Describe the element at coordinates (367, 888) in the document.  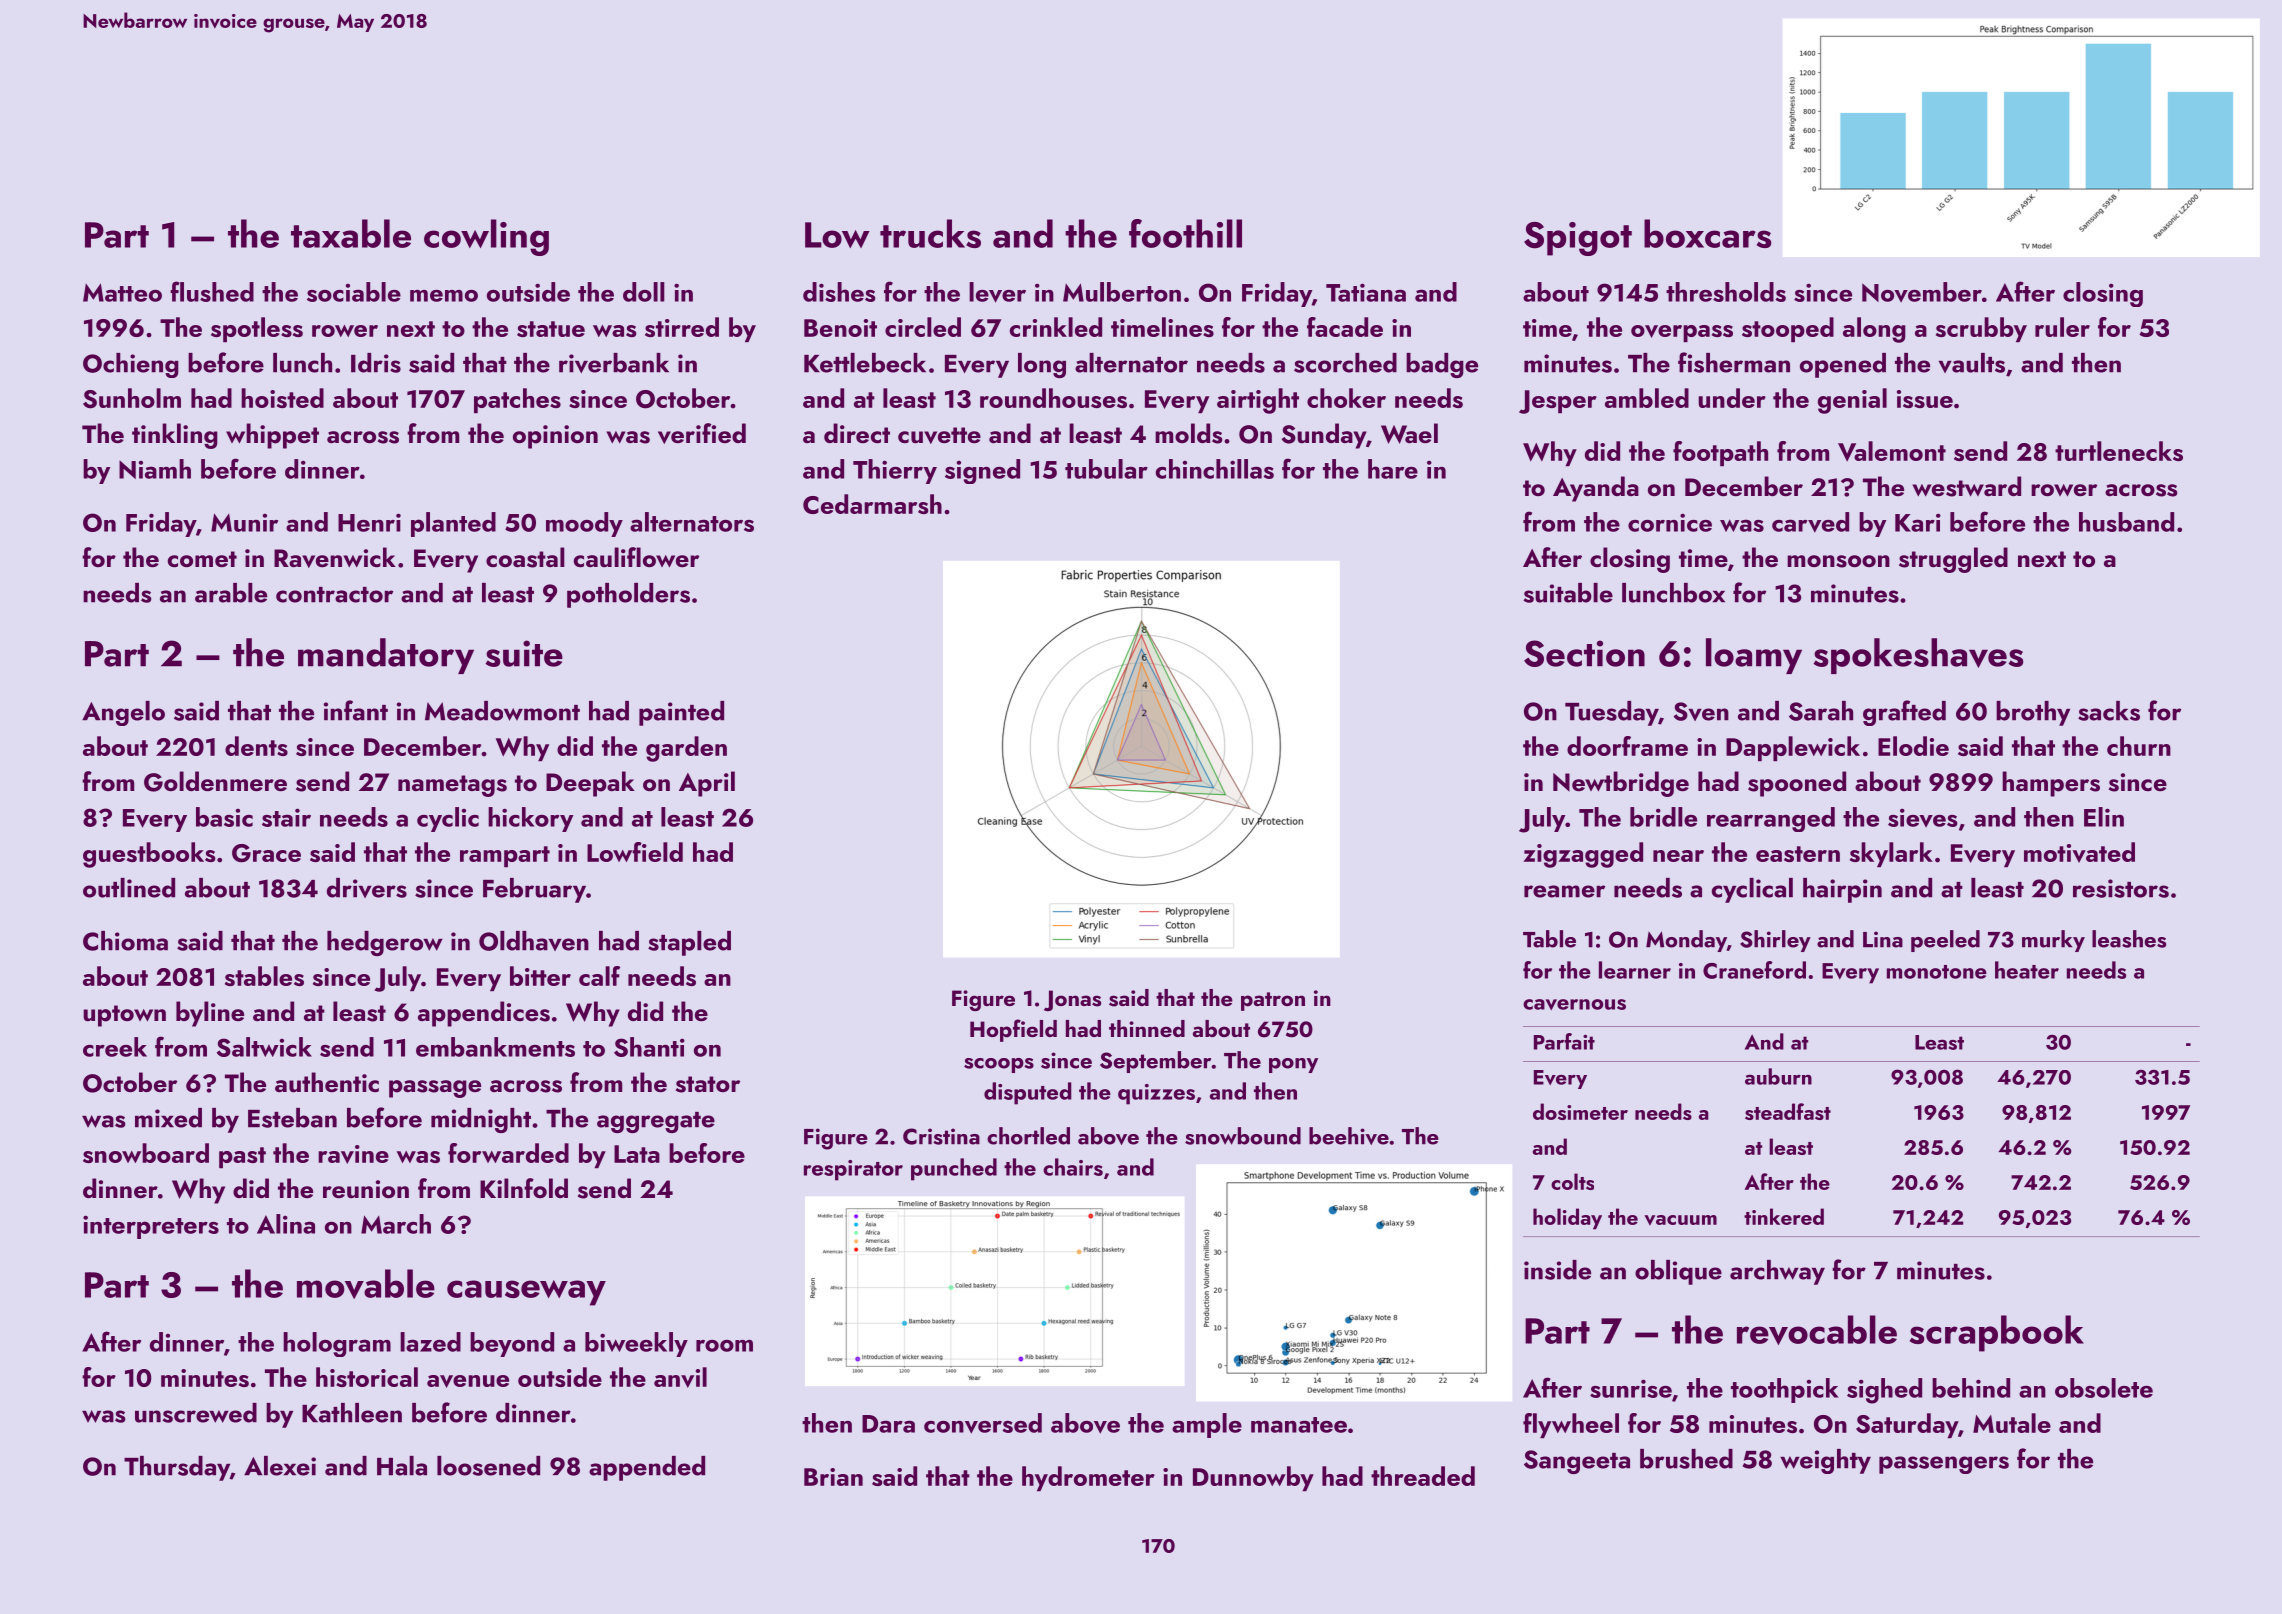
I see `drivers` at that location.
